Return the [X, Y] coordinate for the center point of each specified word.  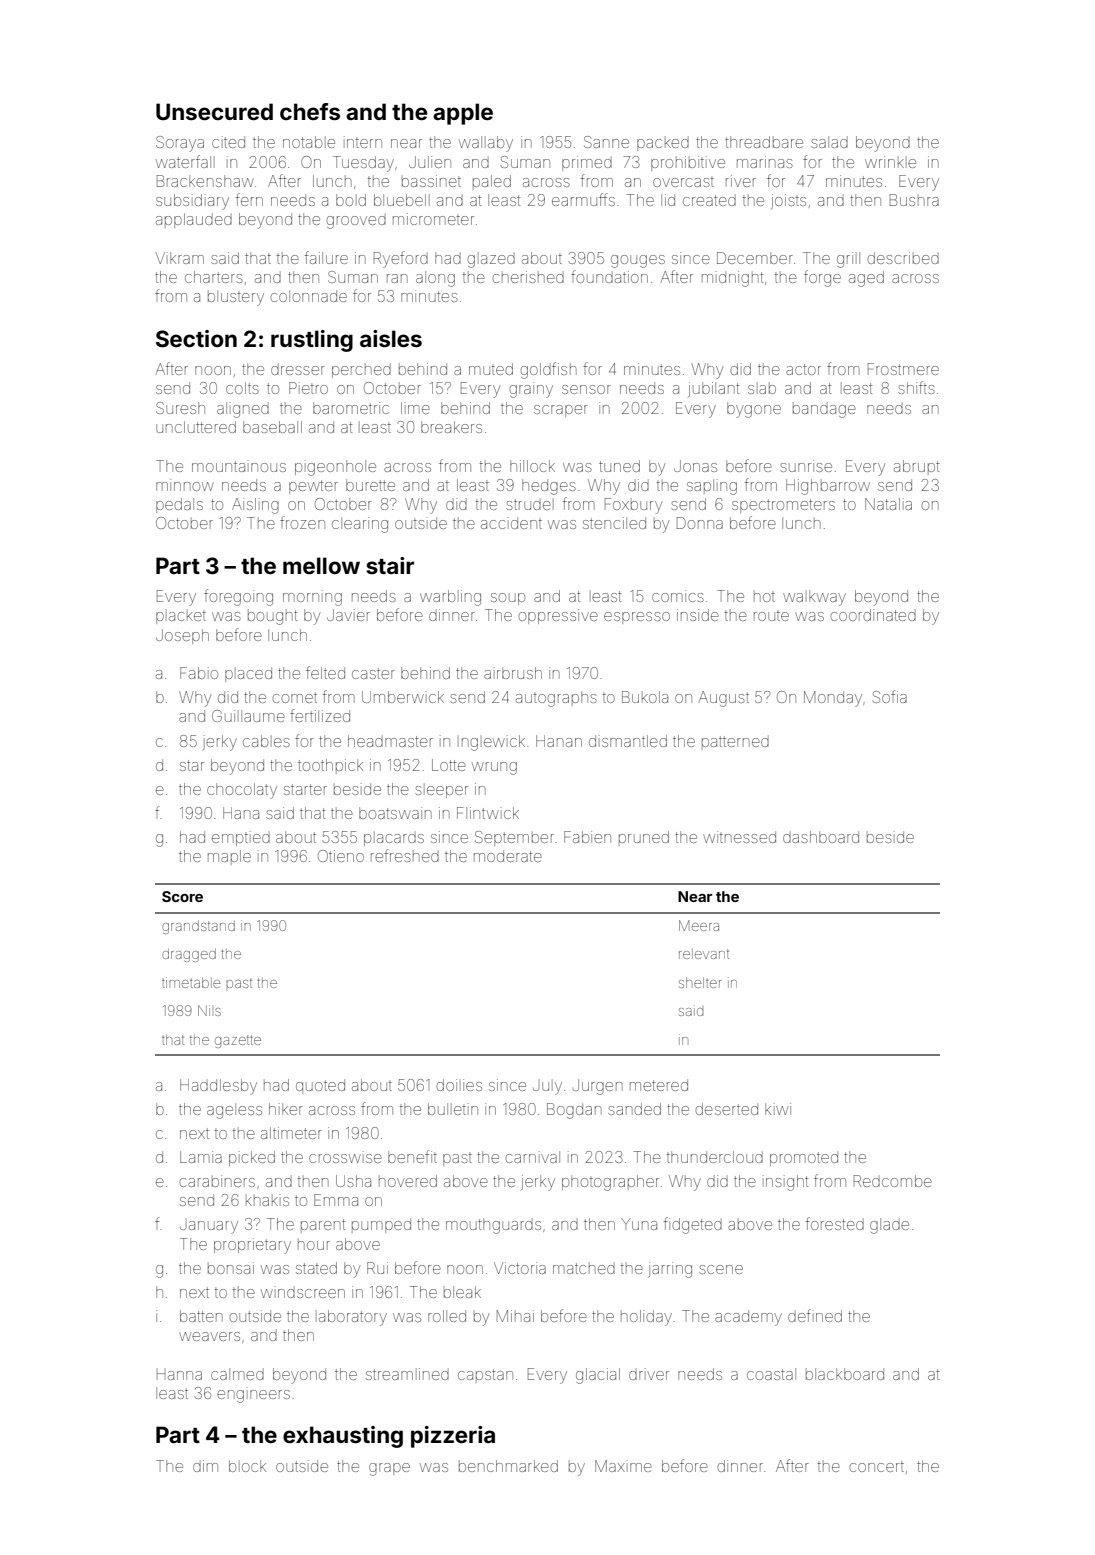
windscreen [303, 1292]
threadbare [764, 142]
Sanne [606, 142]
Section [196, 339]
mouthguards [493, 1226]
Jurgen [597, 1087]
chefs [310, 111]
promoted [804, 1158]
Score [182, 896]
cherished [528, 277]
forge [822, 278]
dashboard [821, 837]
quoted [320, 1086]
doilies [459, 1085]
